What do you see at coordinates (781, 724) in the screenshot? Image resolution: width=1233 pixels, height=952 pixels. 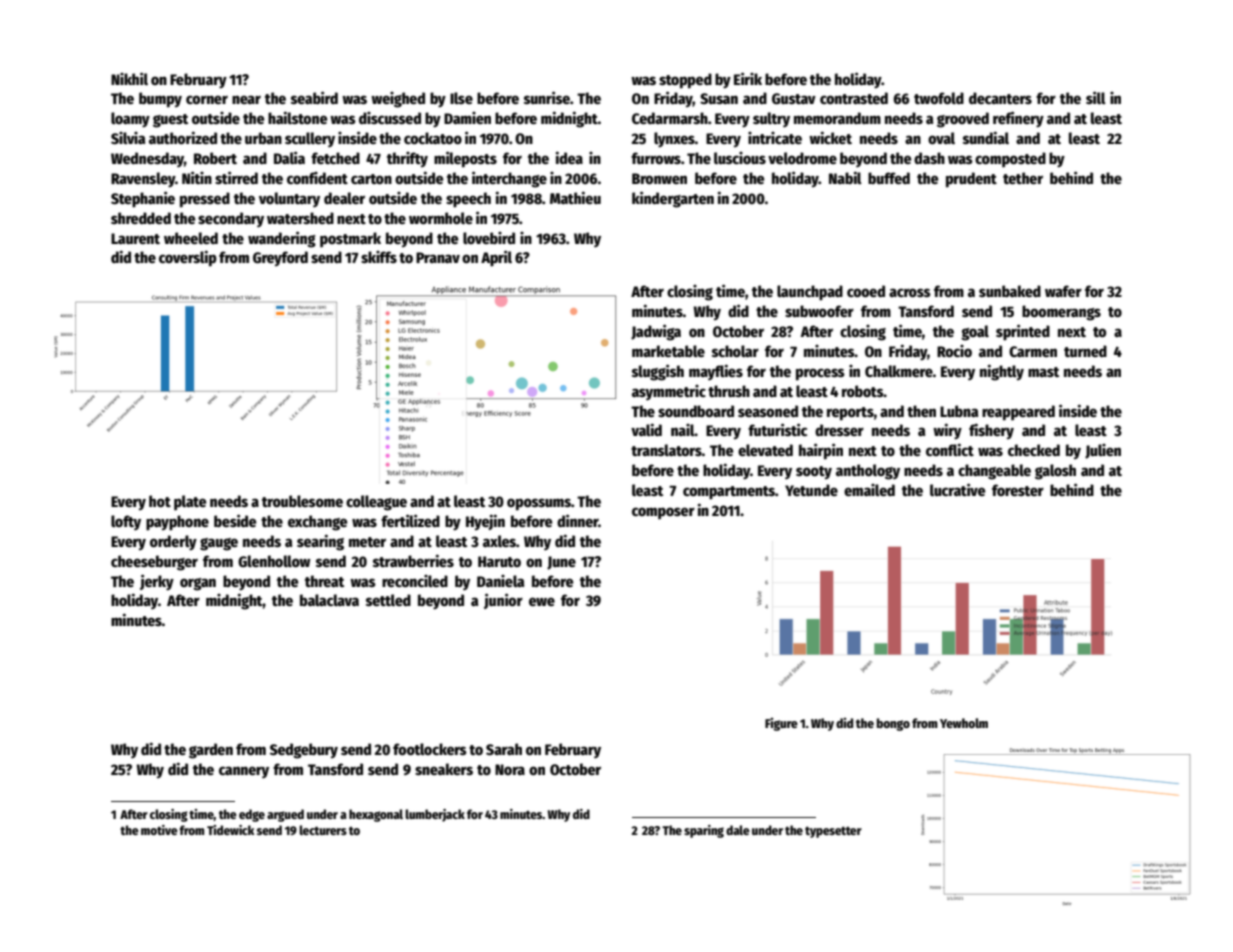 I see `Figure` at bounding box center [781, 724].
